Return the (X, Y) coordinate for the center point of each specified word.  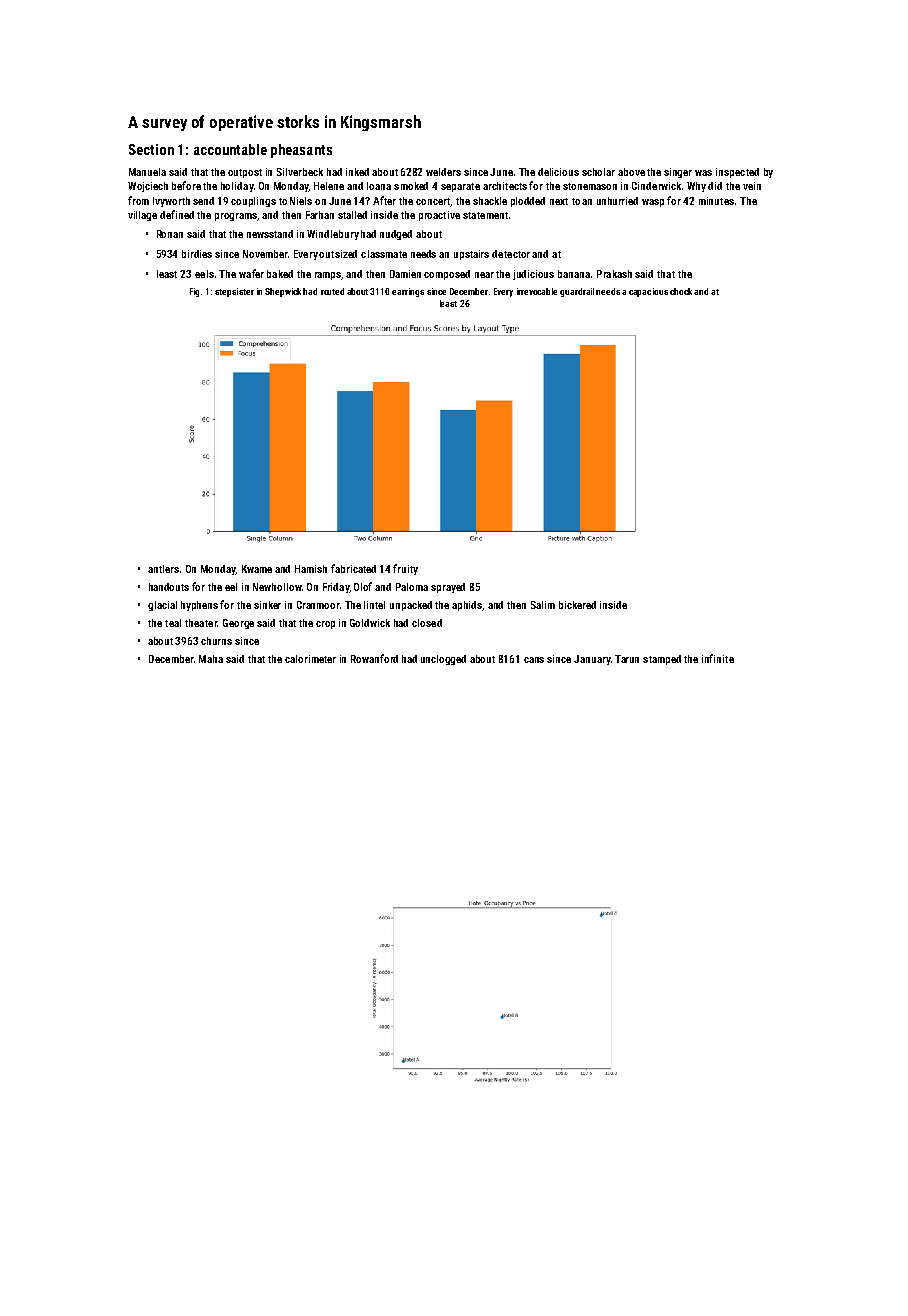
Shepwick (283, 292)
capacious (648, 292)
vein (752, 186)
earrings (408, 292)
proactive (439, 216)
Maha (211, 659)
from (138, 200)
